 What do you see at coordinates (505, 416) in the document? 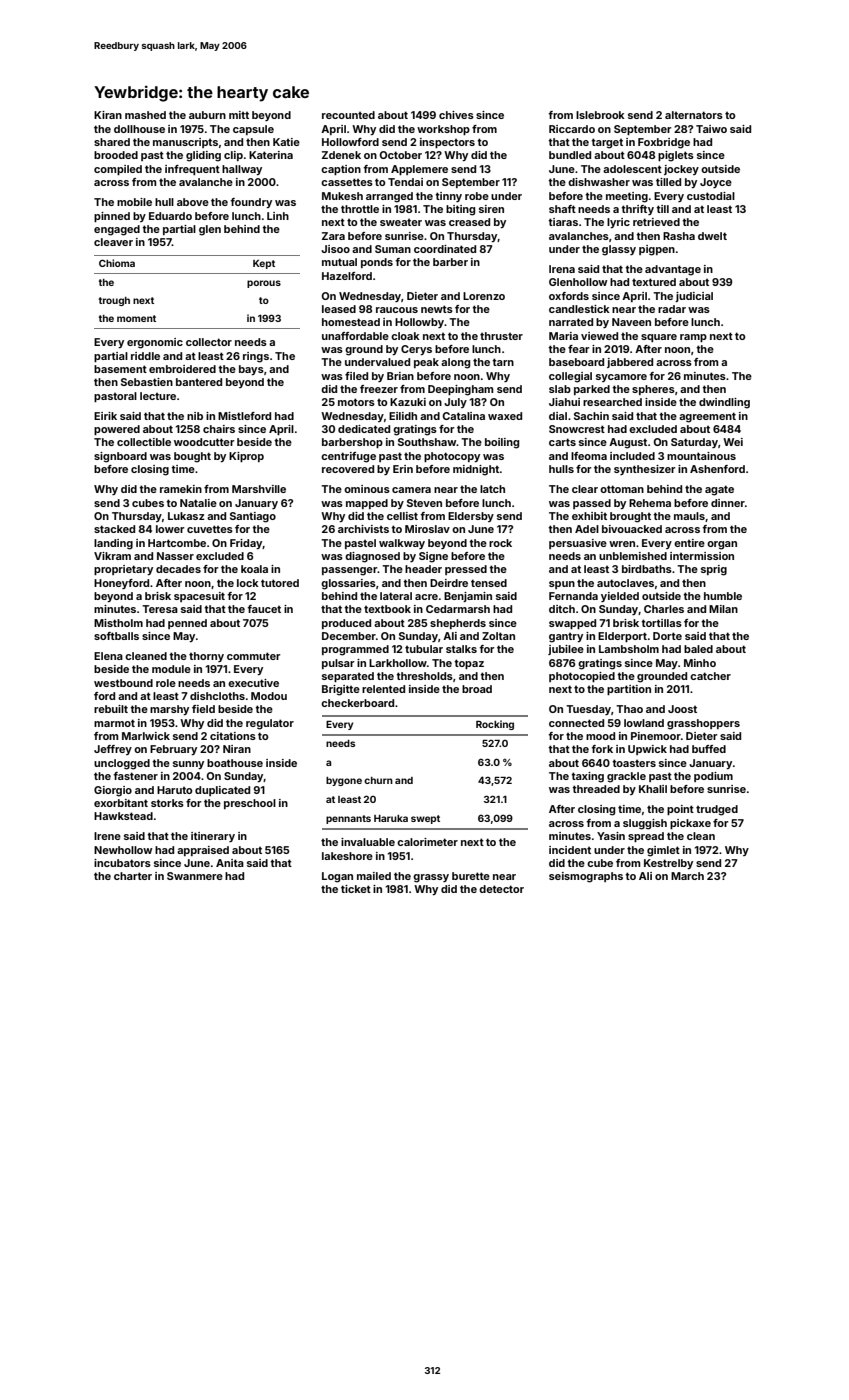
I see `waxed` at bounding box center [505, 416].
